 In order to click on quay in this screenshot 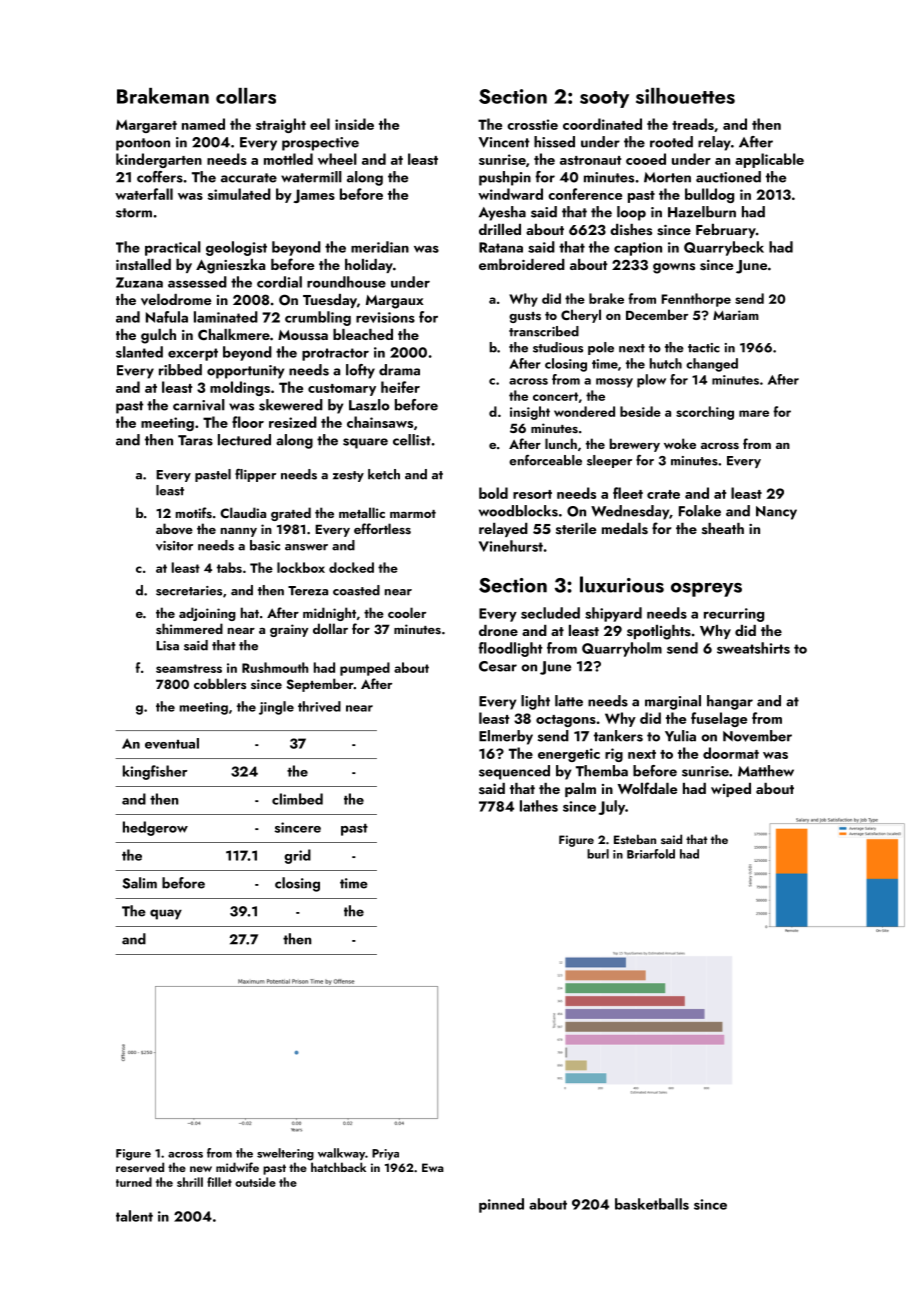, I will do `click(166, 914)`.
